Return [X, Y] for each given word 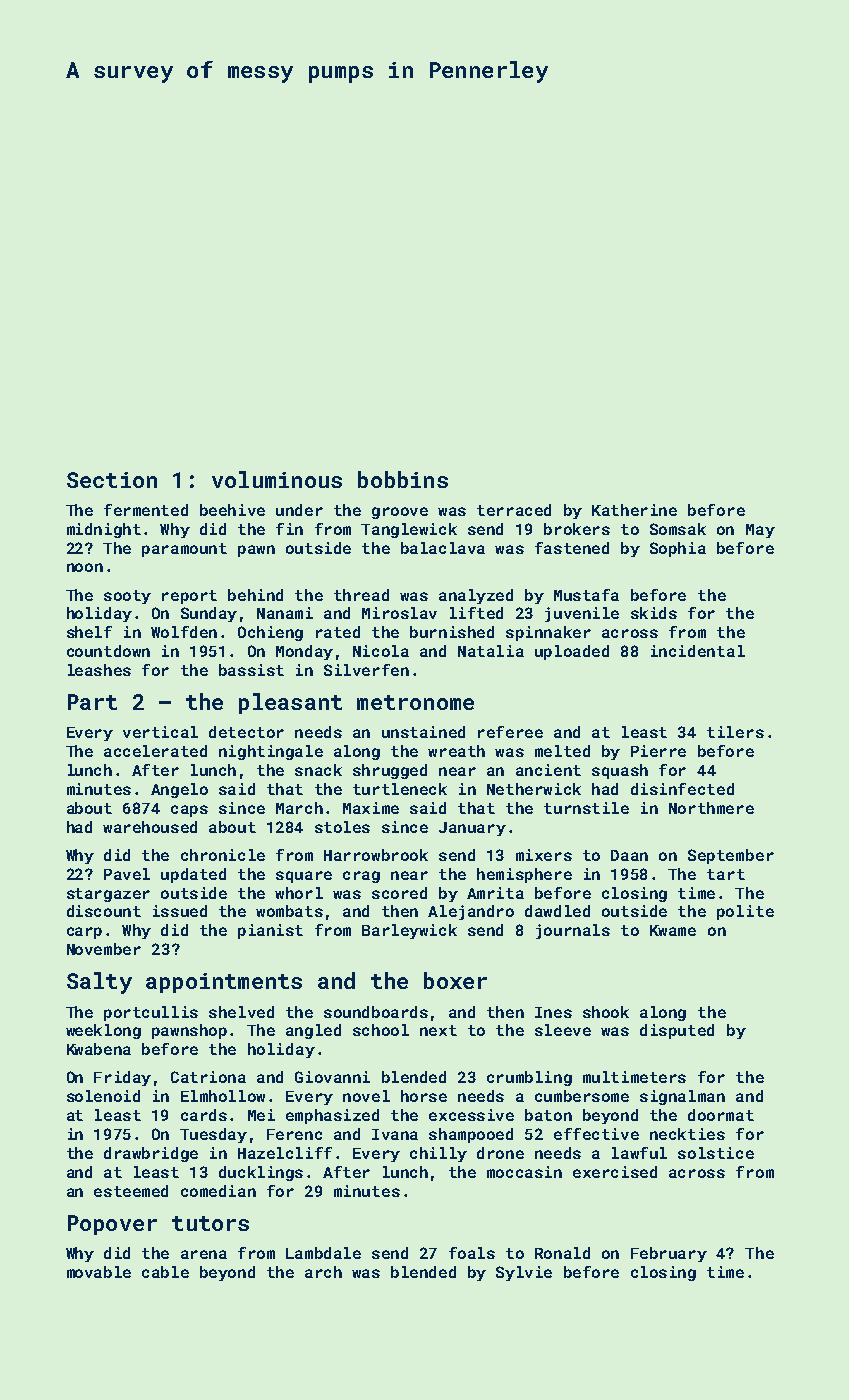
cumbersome [582, 1096]
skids [654, 613]
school [381, 1030]
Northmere [711, 808]
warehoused [150, 827]
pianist [270, 931]
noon [85, 567]
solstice [716, 1153]
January [472, 829]
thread [361, 595]
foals [472, 1253]
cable [165, 1272]
